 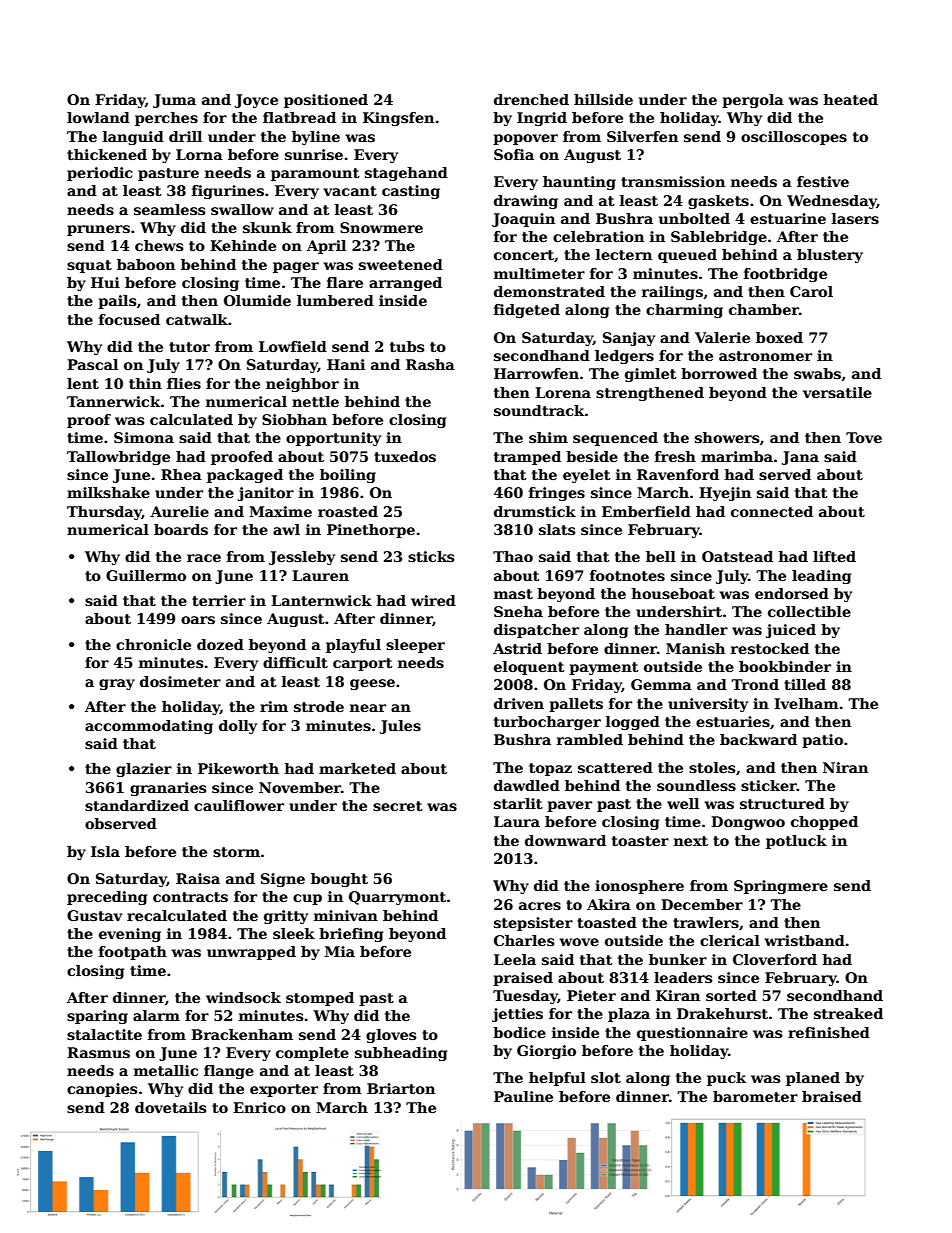 What do you see at coordinates (782, 803) in the page?
I see `structured` at bounding box center [782, 803].
